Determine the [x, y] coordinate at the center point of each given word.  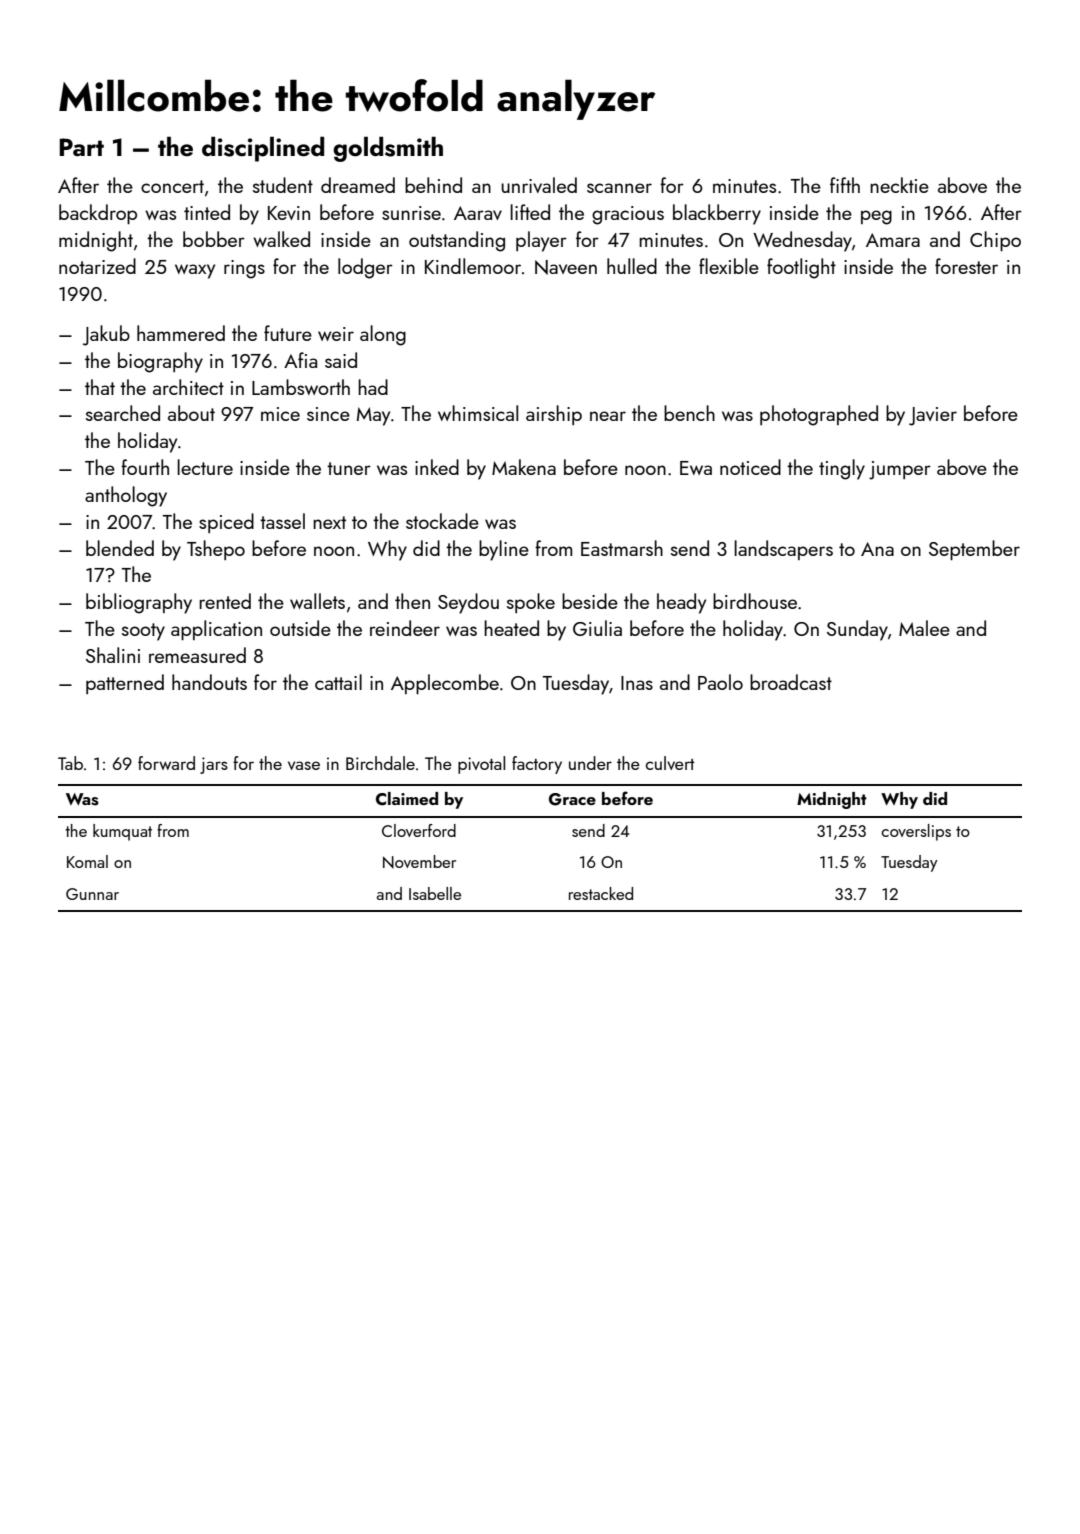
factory [537, 765]
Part [81, 147]
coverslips [916, 832]
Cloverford [419, 830]
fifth [845, 185]
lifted [530, 212]
